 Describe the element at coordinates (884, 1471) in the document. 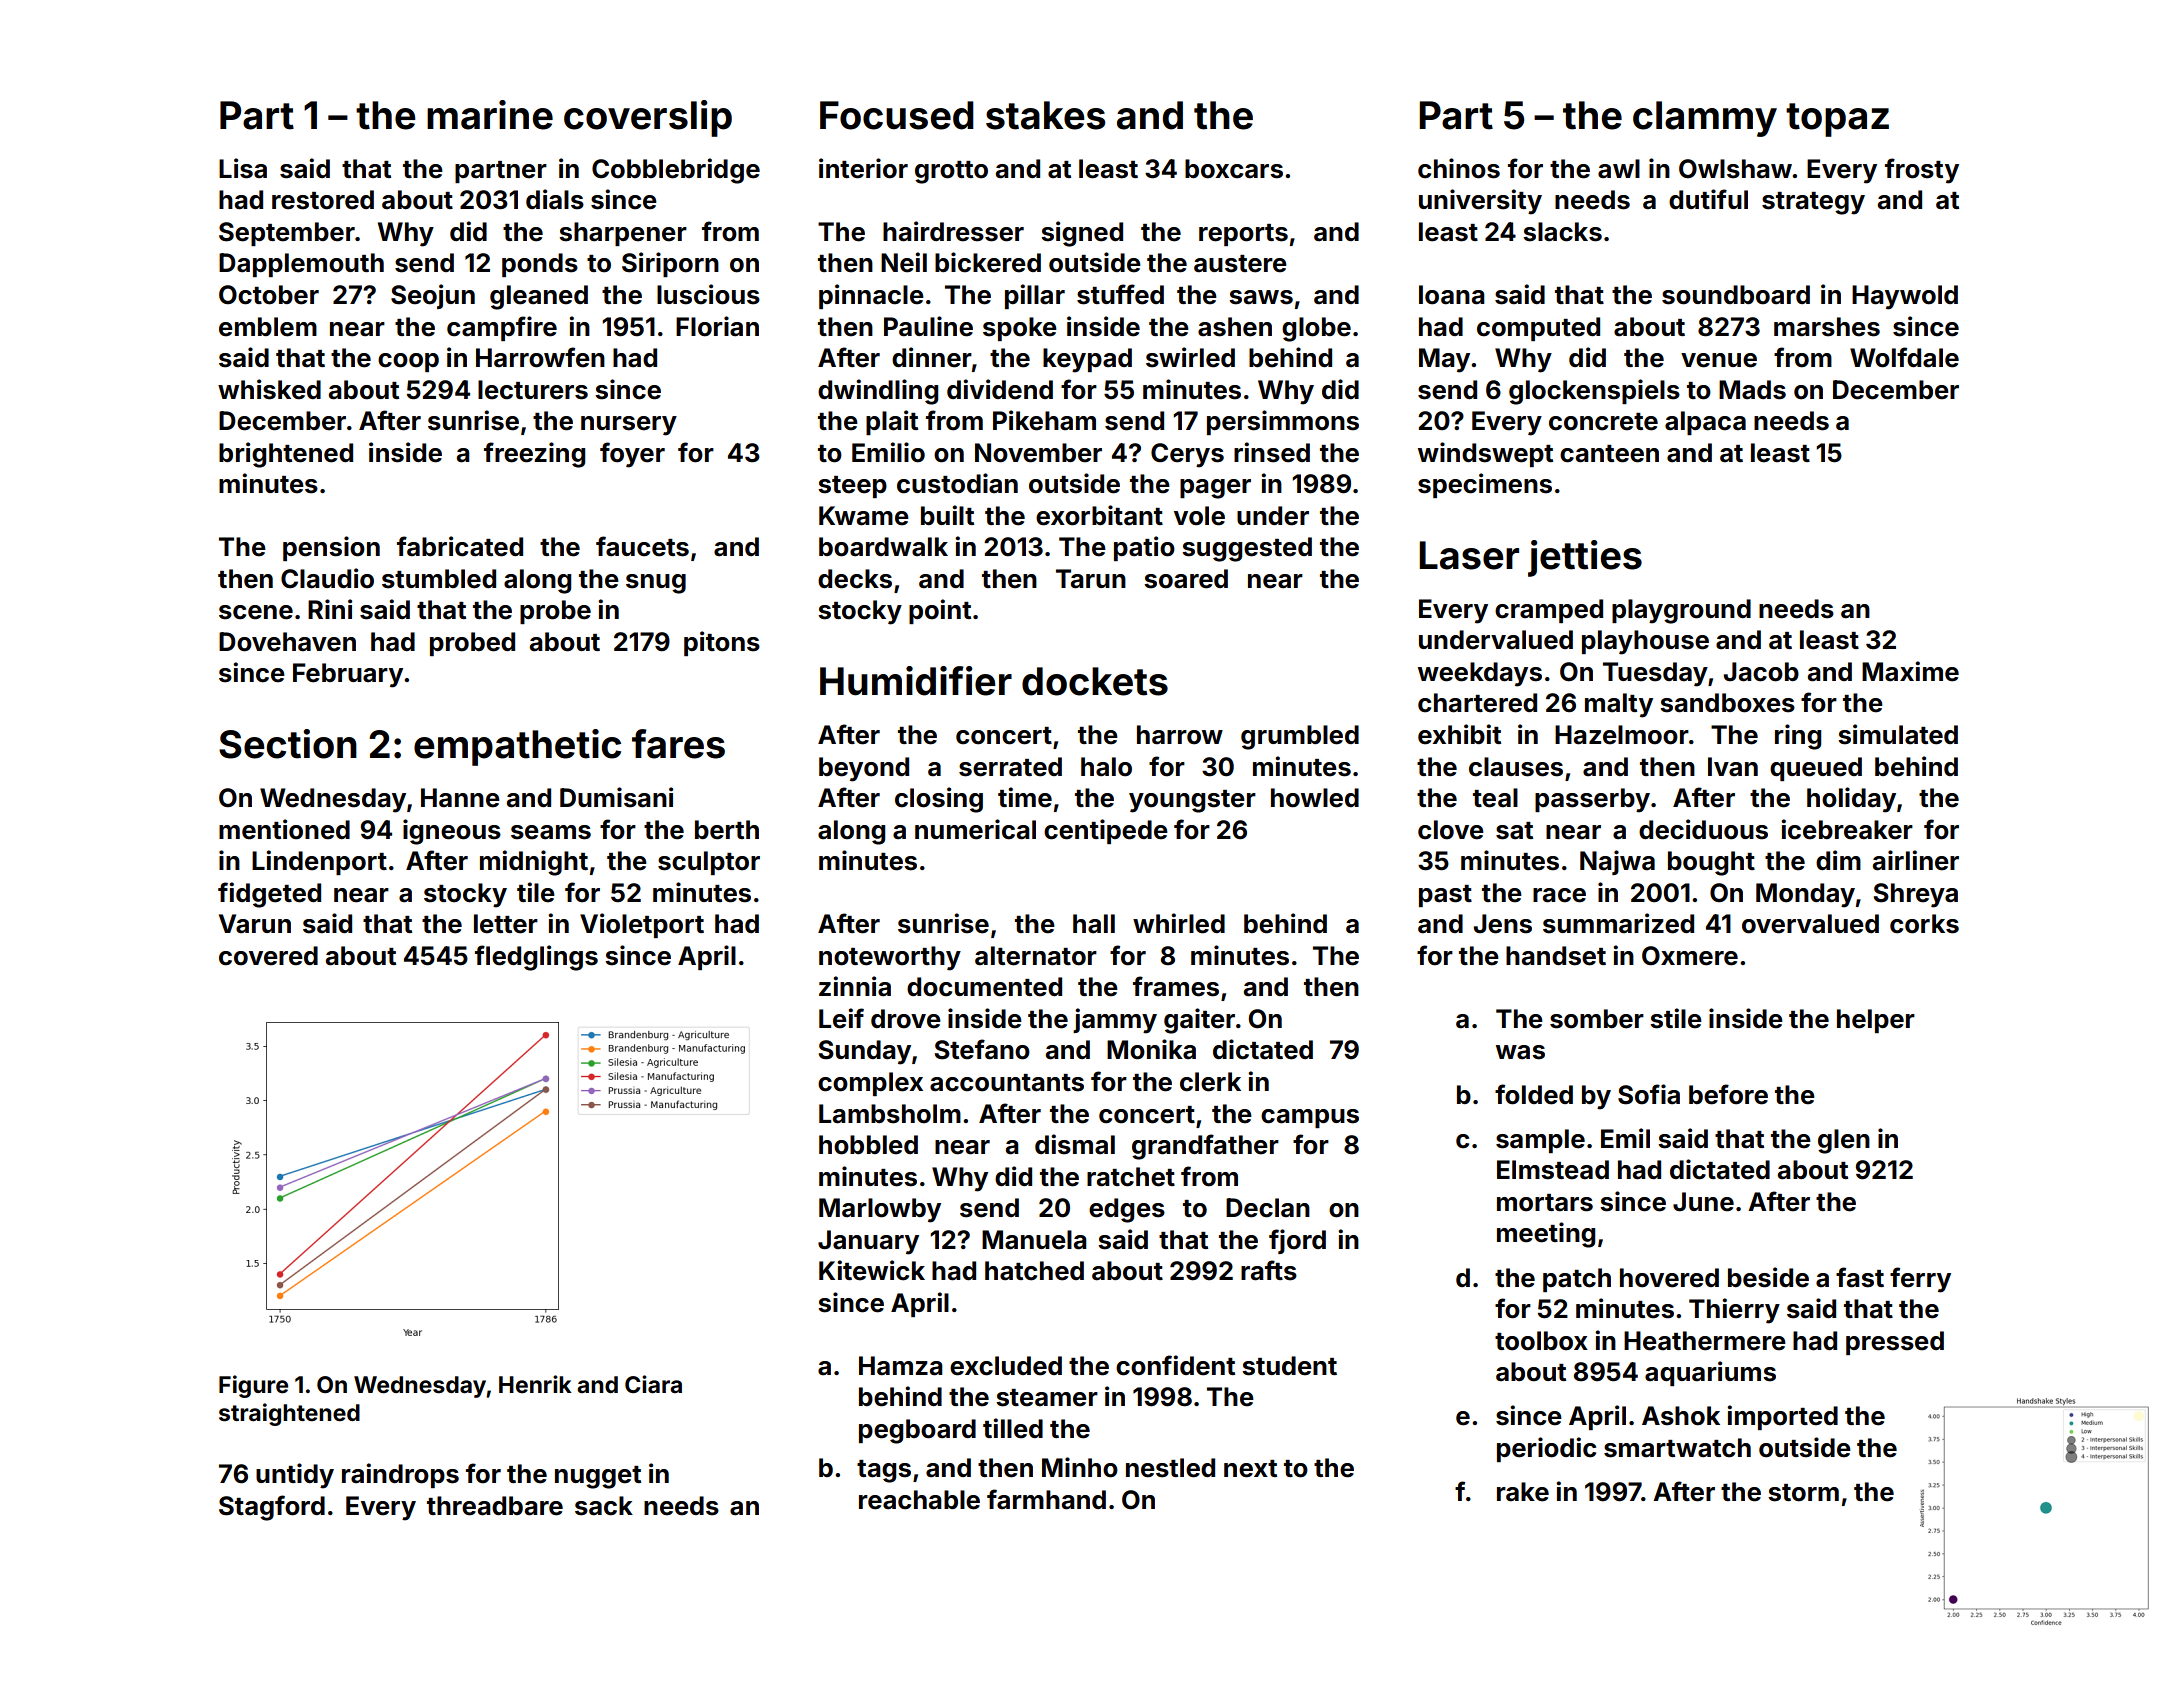

I see `tags` at that location.
